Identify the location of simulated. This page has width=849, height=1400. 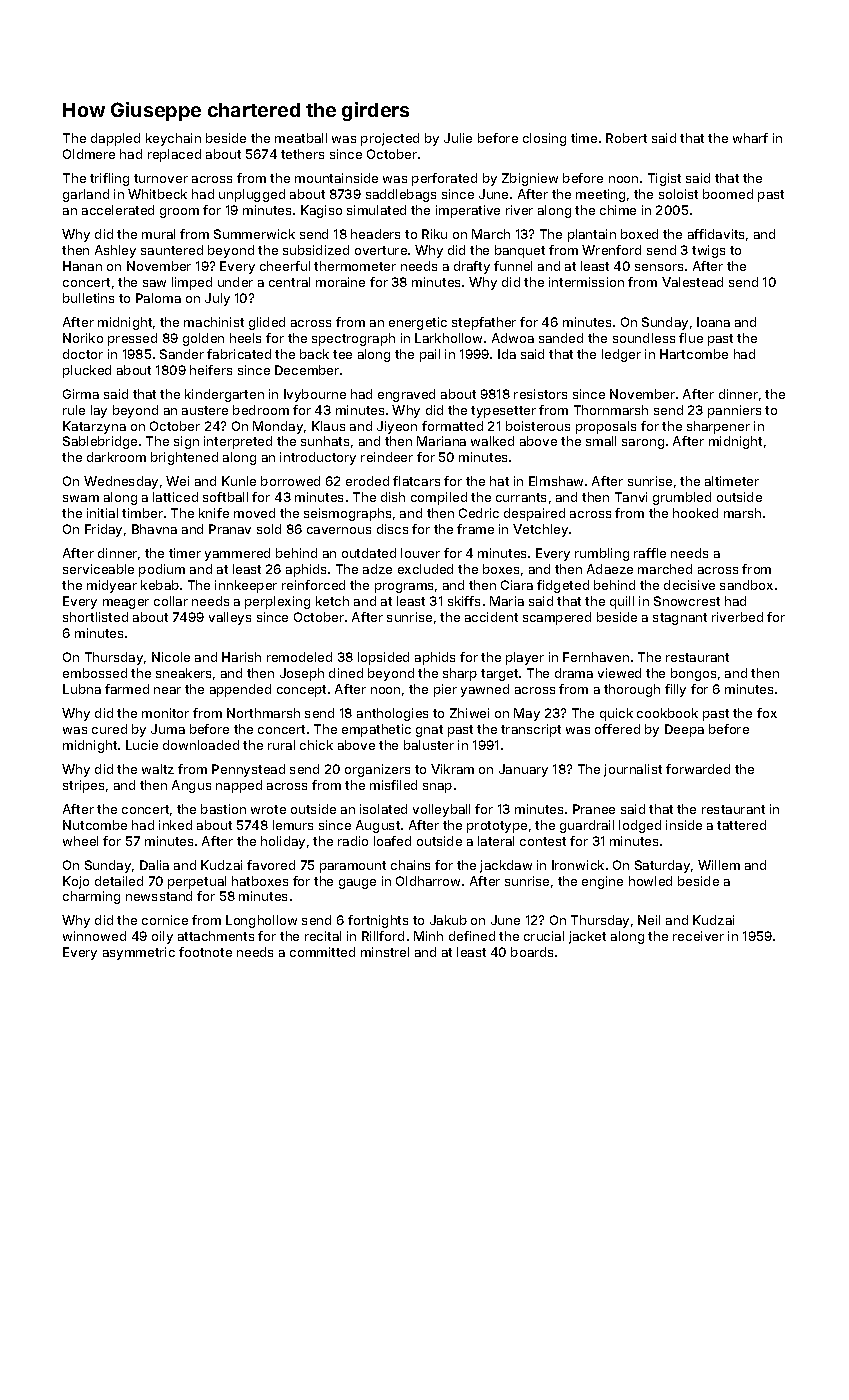
(376, 210).
